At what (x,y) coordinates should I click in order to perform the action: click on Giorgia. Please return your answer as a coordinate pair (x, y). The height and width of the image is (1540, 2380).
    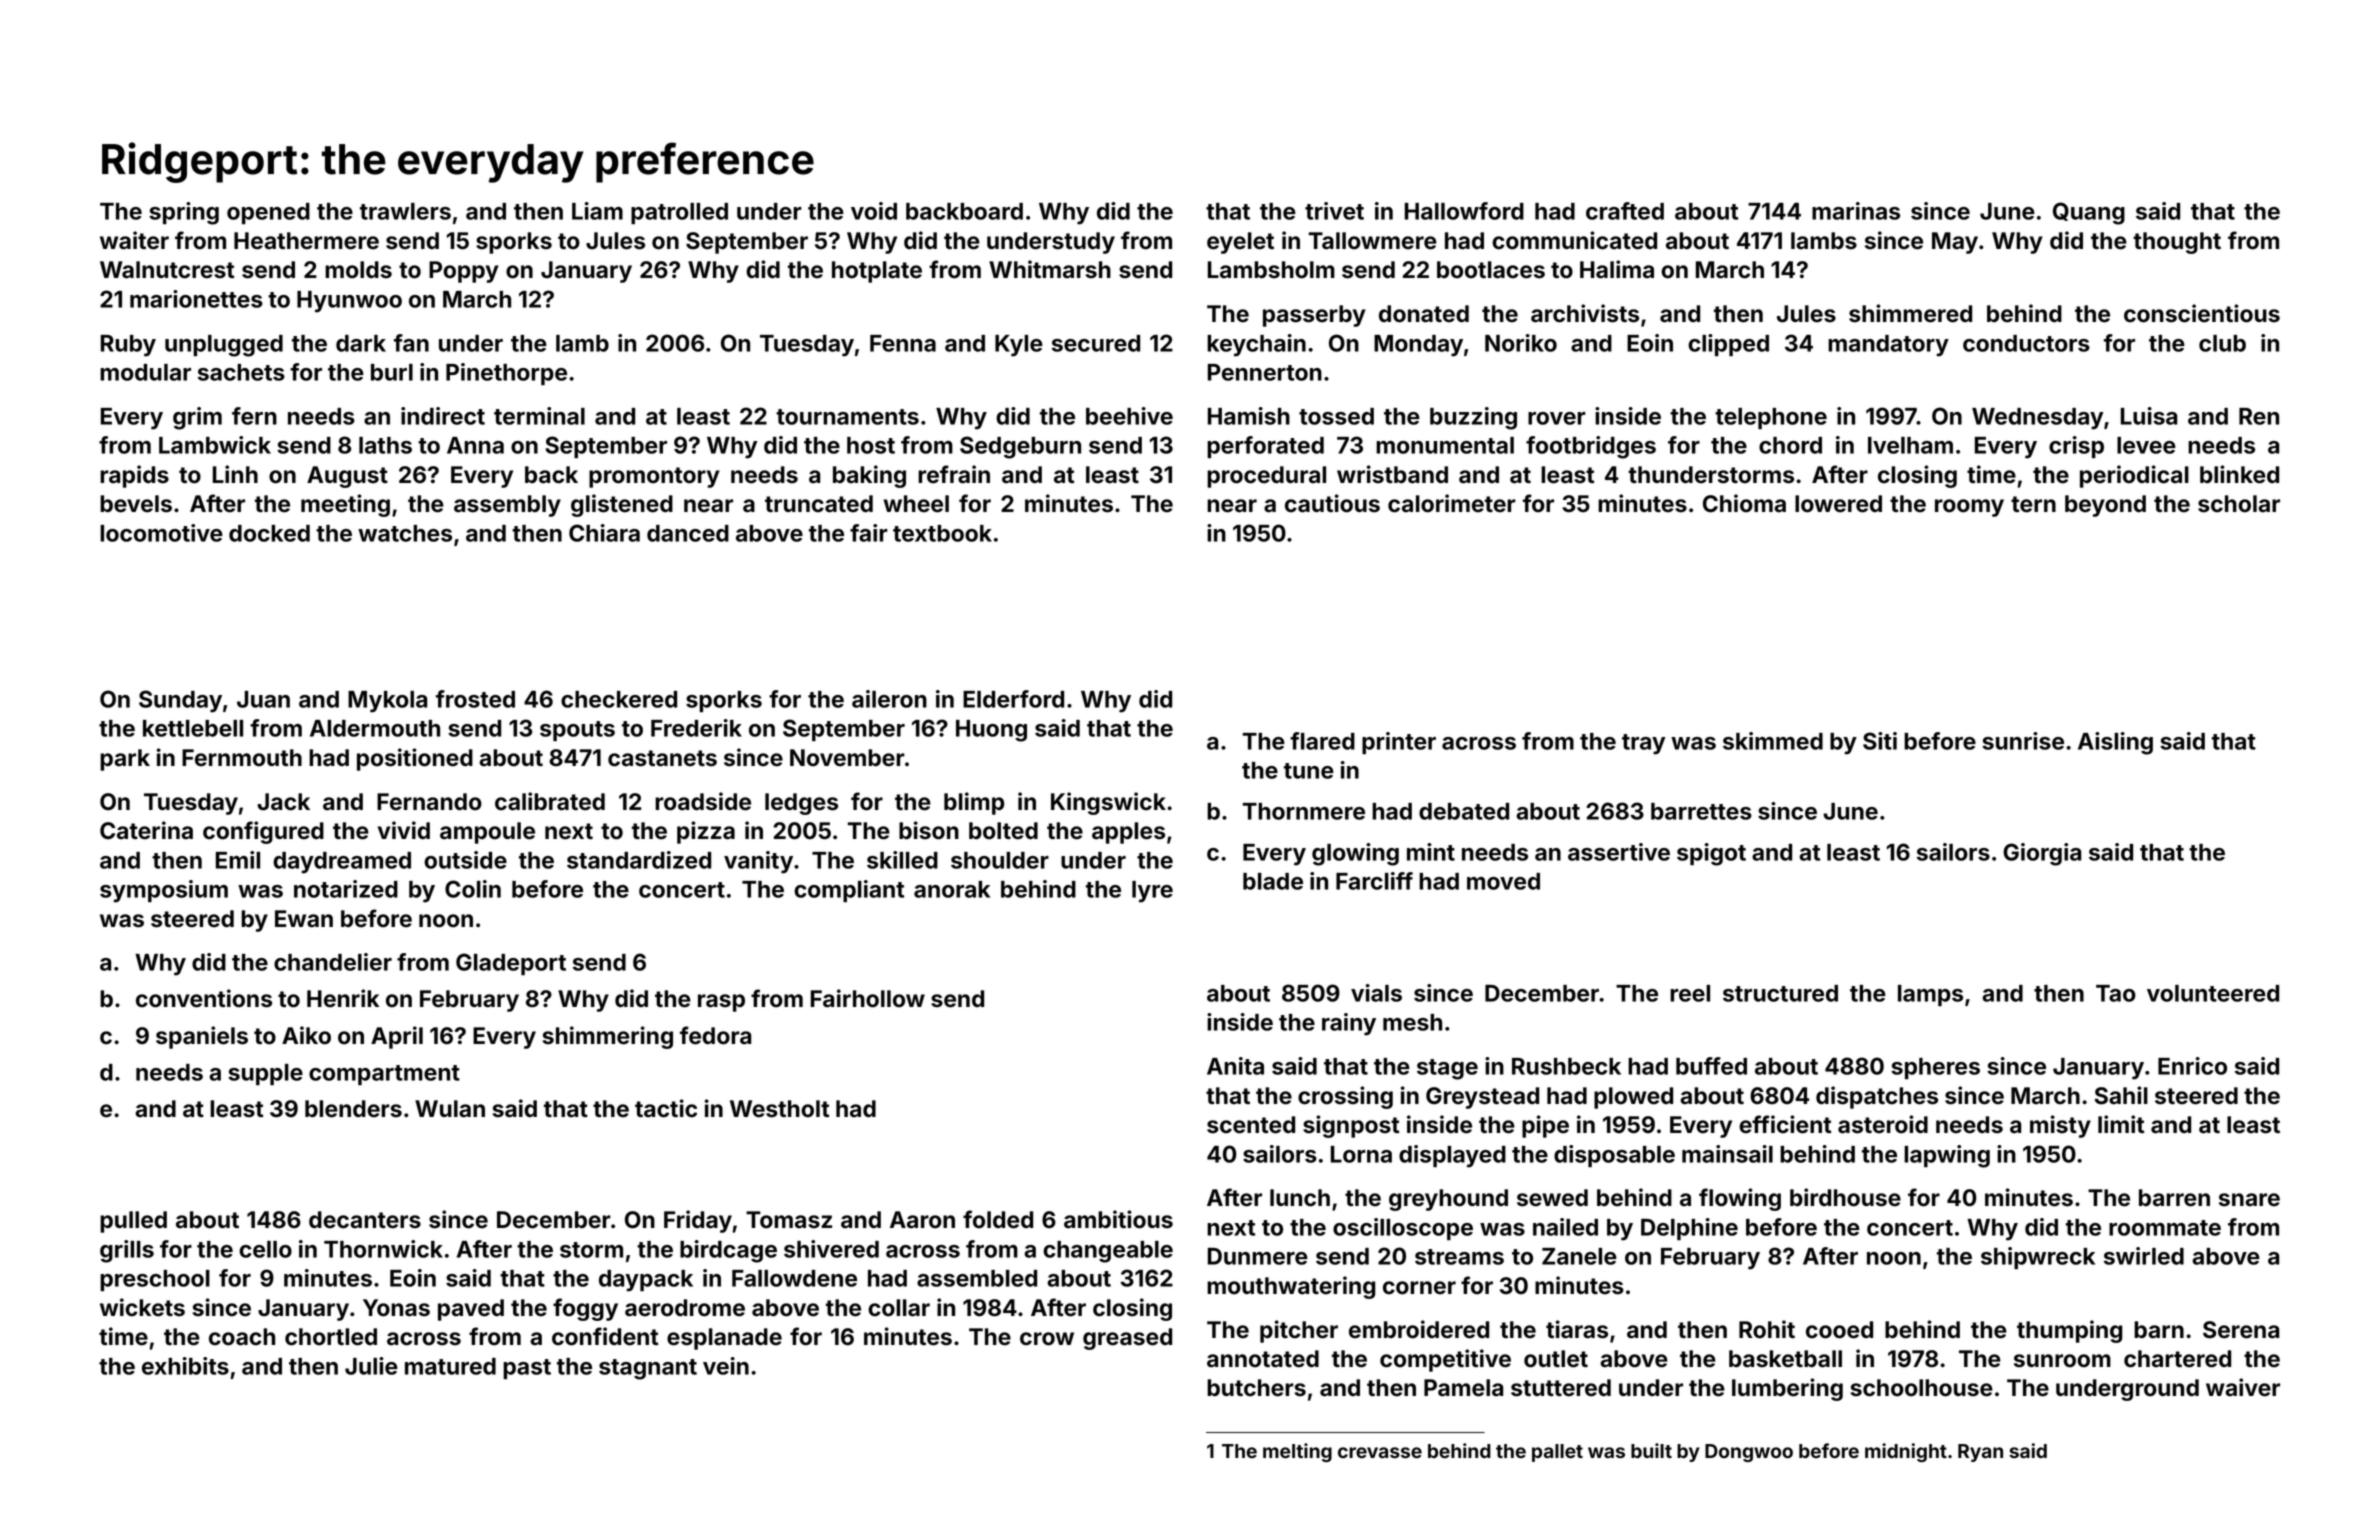
    Looking at the image, I should click on (2042, 854).
